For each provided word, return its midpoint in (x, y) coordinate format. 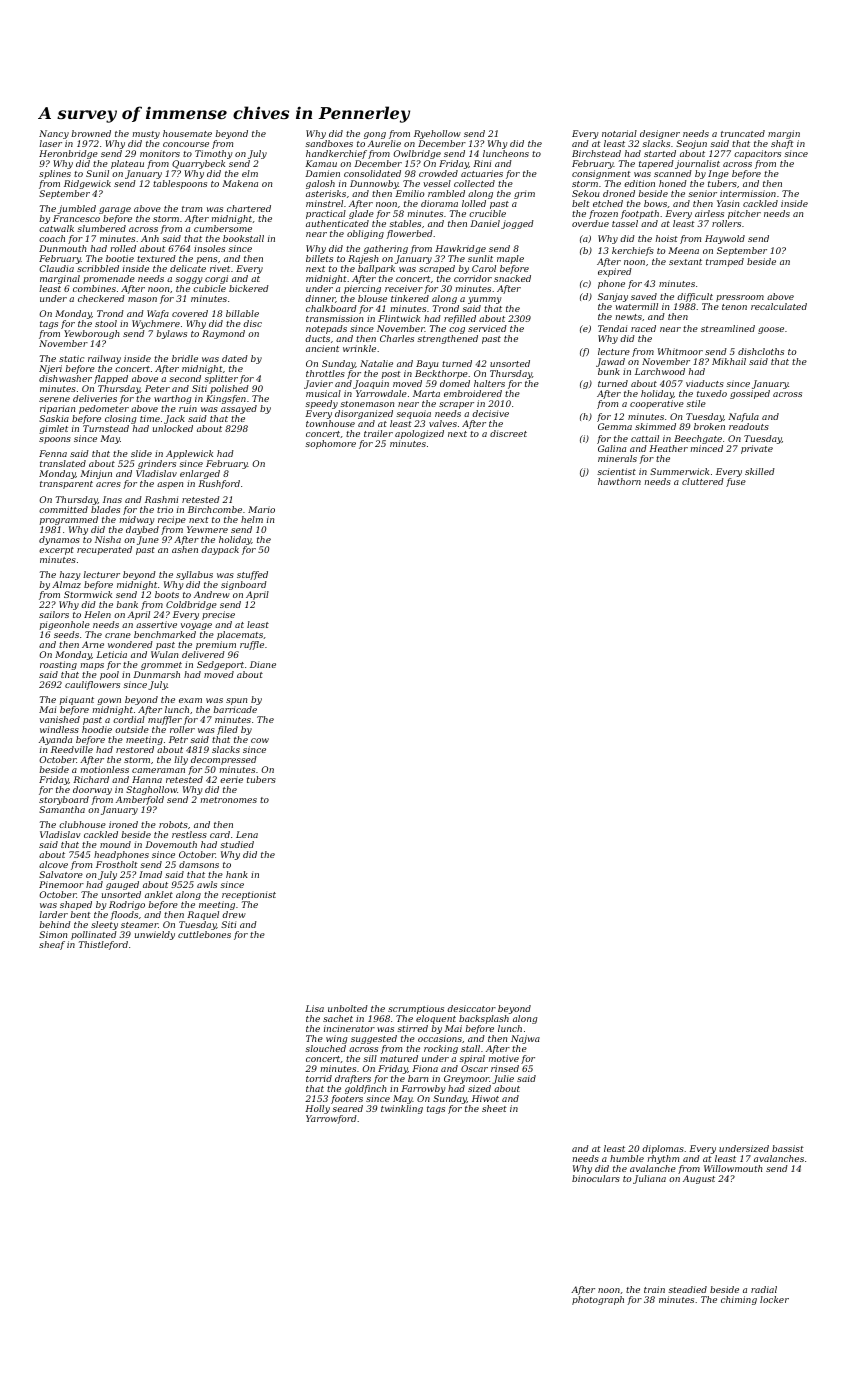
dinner (320, 298)
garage (115, 210)
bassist (788, 1148)
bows (655, 203)
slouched (325, 1048)
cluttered (703, 481)
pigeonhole (65, 625)
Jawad (610, 362)
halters (489, 383)
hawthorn (619, 481)
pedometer (104, 409)
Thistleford (103, 945)
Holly (317, 1109)
